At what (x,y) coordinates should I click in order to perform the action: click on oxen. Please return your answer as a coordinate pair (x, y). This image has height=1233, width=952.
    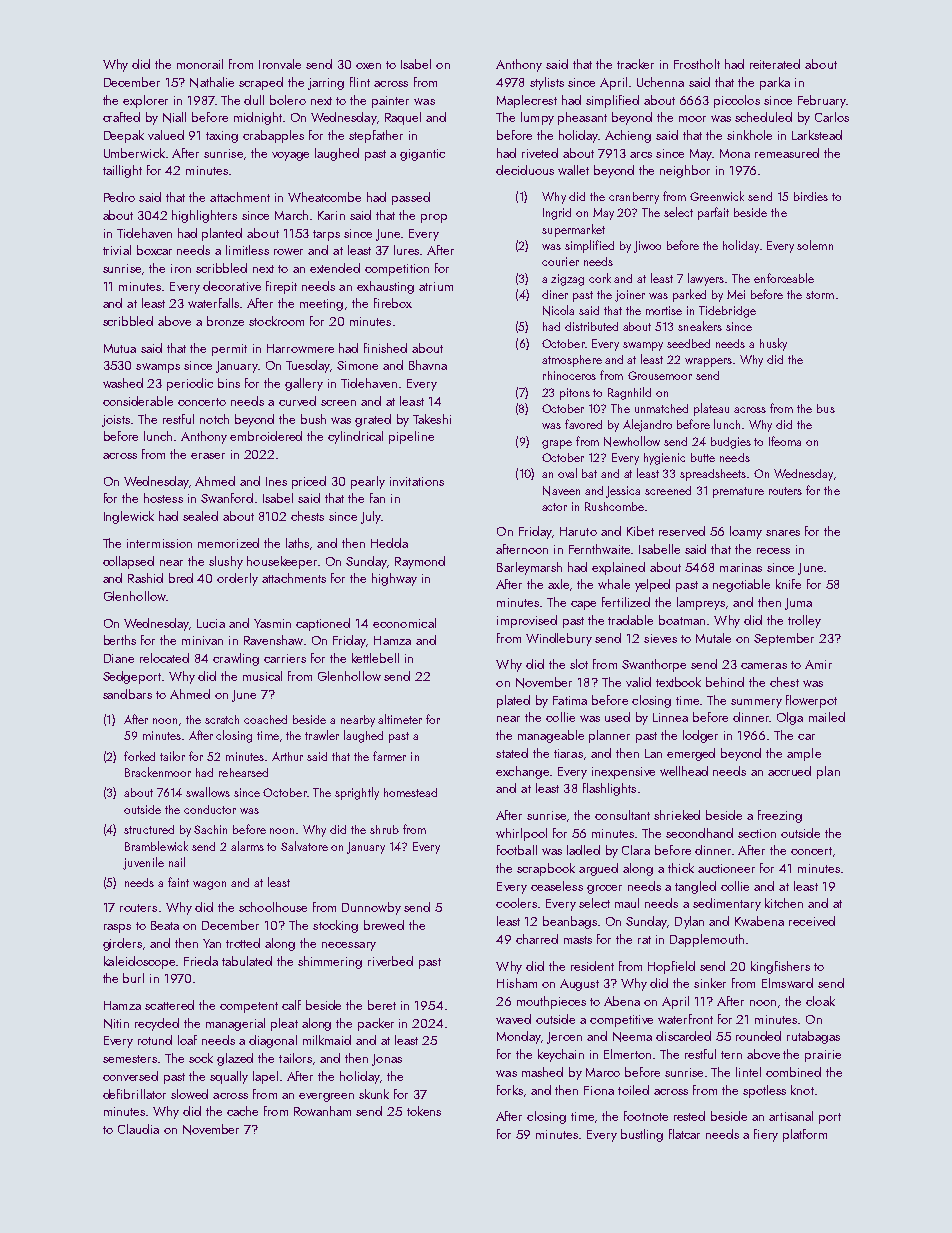
    Looking at the image, I should click on (368, 66).
